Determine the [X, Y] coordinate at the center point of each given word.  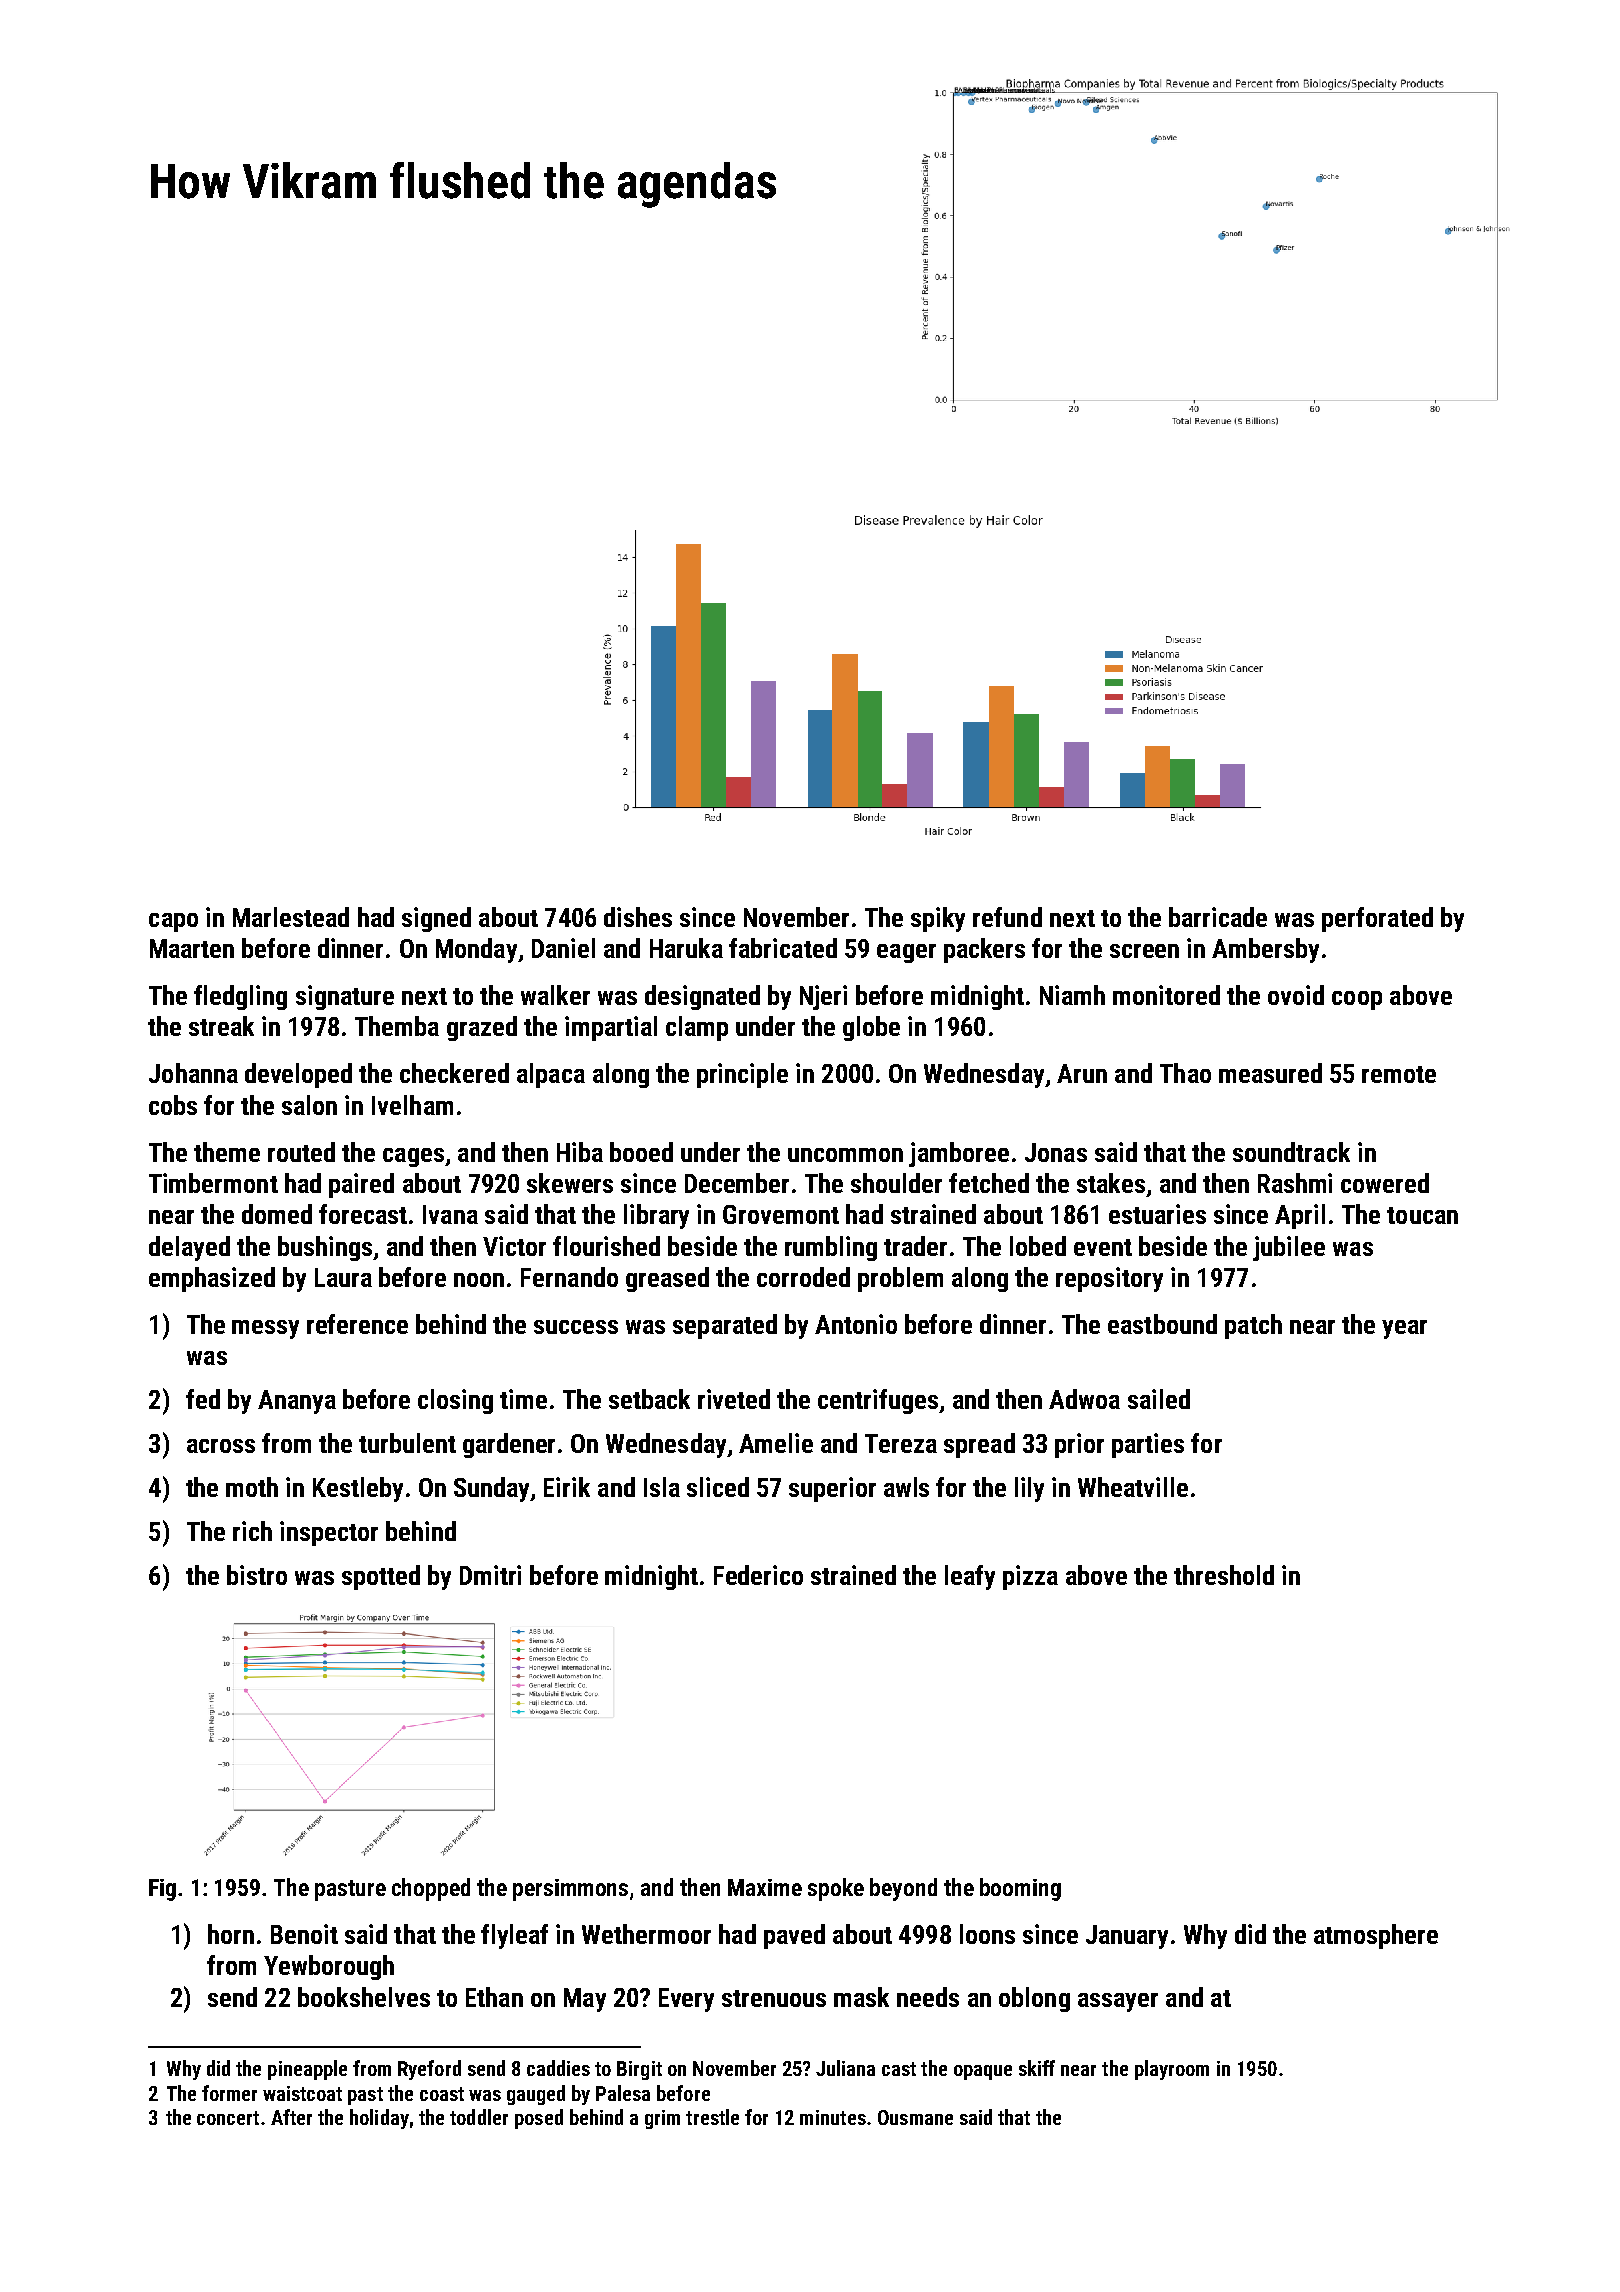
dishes [638, 917]
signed [436, 919]
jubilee [1289, 1248]
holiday [379, 2119]
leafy [970, 1577]
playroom [1172, 2070]
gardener [509, 1445]
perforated [1377, 919]
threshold [1224, 1575]
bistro [257, 1575]
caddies [558, 2068]
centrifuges [878, 1401]
